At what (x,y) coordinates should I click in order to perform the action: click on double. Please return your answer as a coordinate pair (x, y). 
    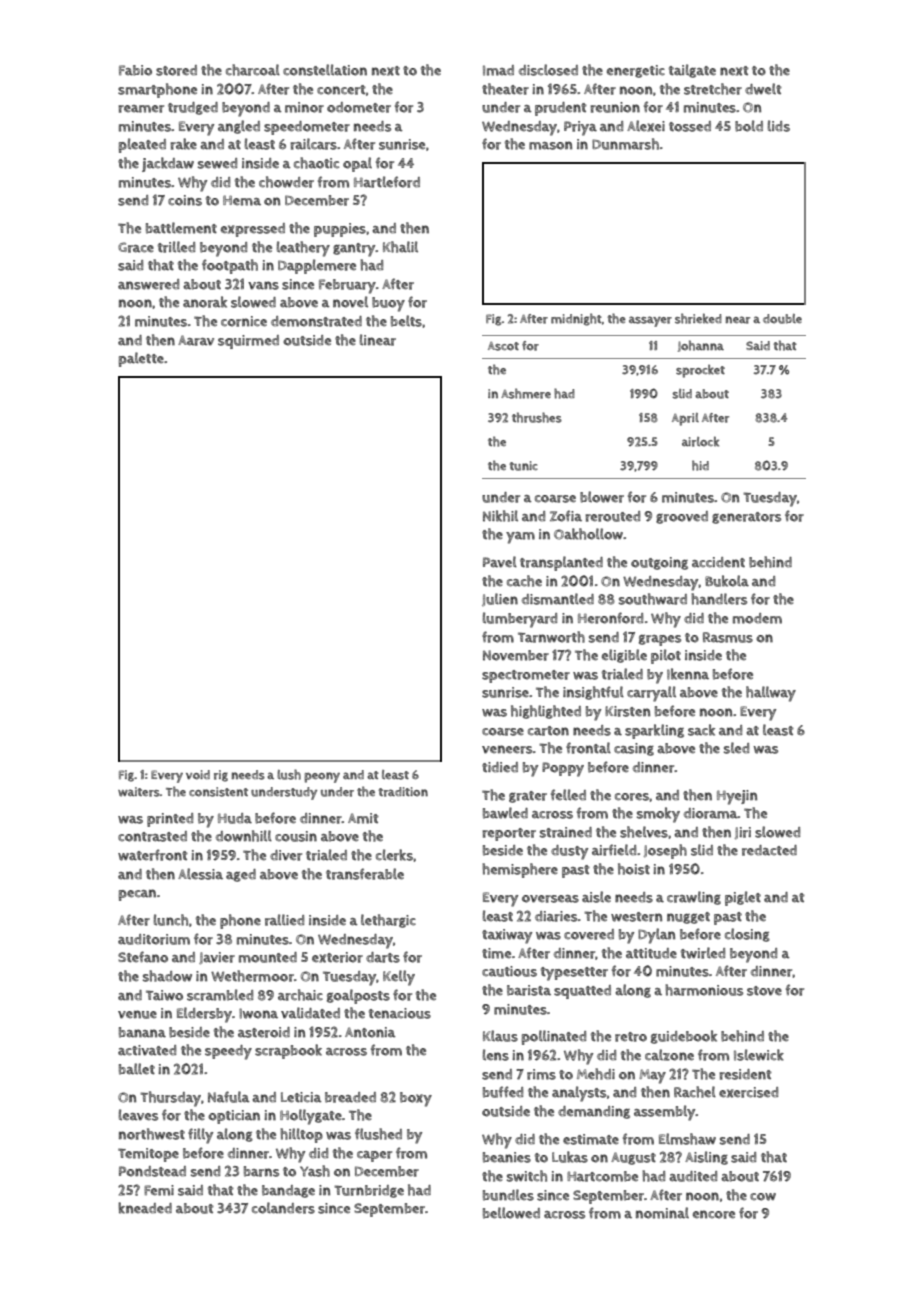
    Looking at the image, I should click on (782, 319).
